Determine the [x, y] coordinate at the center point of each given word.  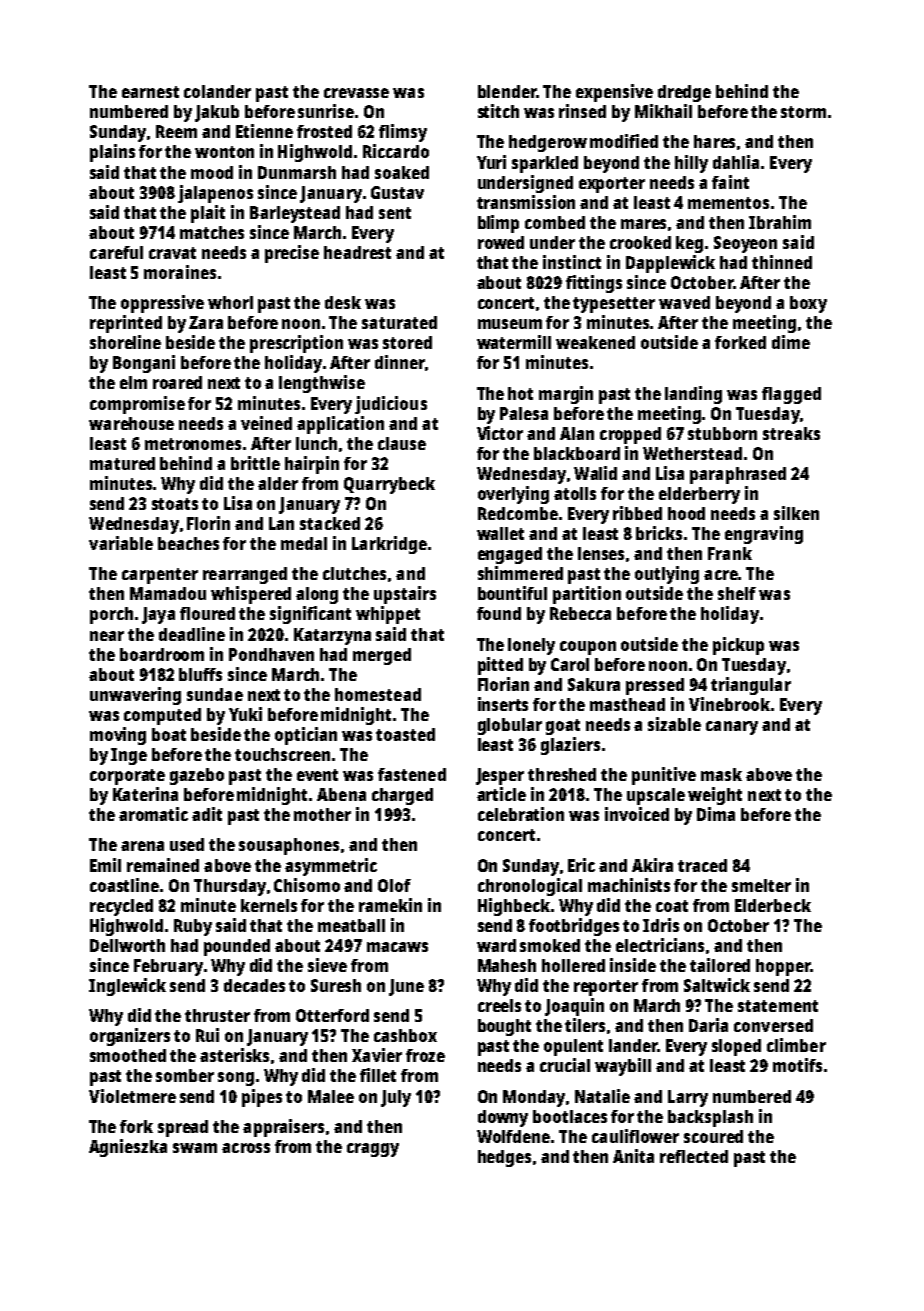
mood [212, 172]
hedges [504, 1158]
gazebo [197, 776]
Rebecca [580, 613]
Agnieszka [128, 1148]
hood [686, 513]
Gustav [397, 192]
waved [684, 302]
